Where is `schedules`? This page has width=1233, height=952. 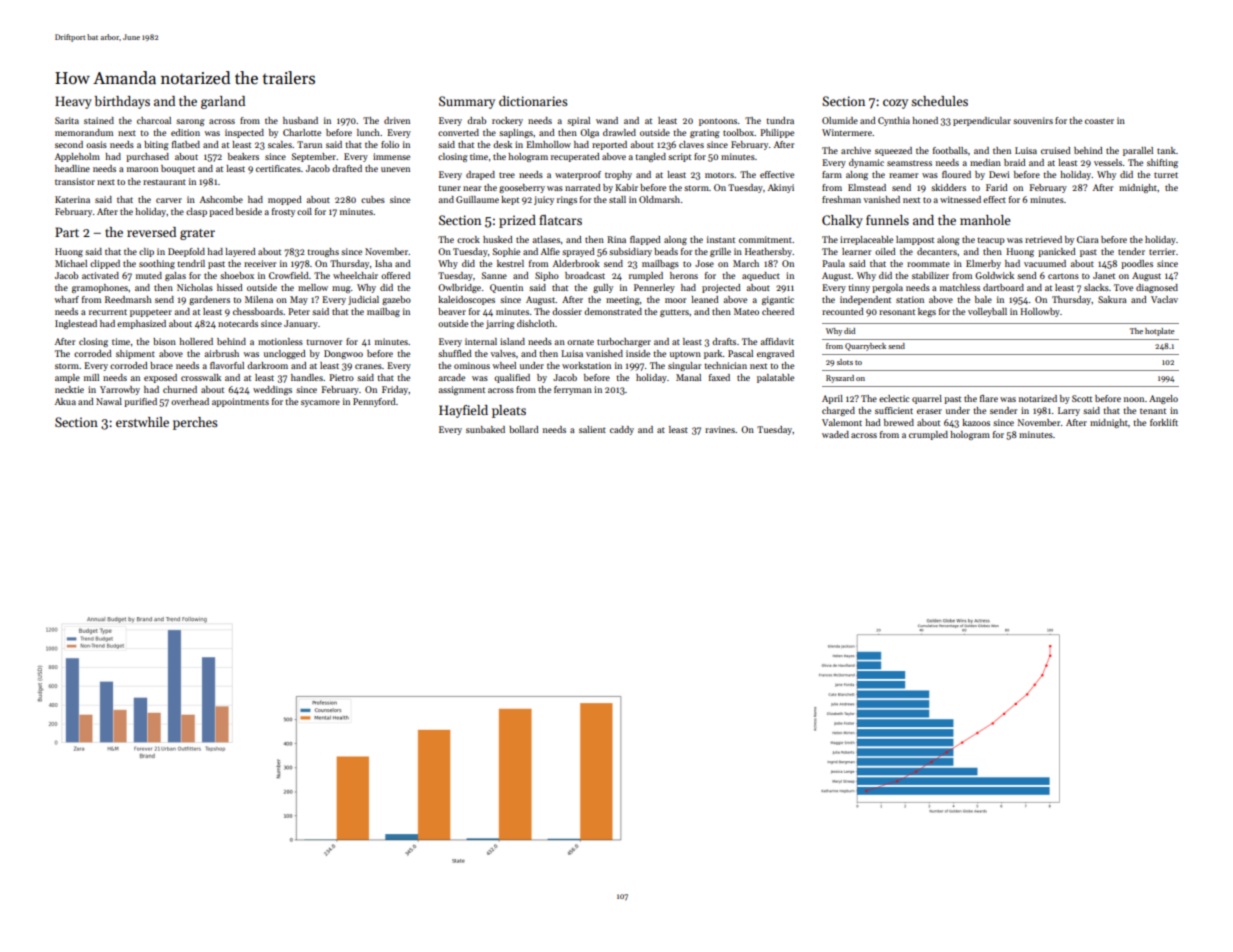
schedules is located at coordinates (939, 101).
